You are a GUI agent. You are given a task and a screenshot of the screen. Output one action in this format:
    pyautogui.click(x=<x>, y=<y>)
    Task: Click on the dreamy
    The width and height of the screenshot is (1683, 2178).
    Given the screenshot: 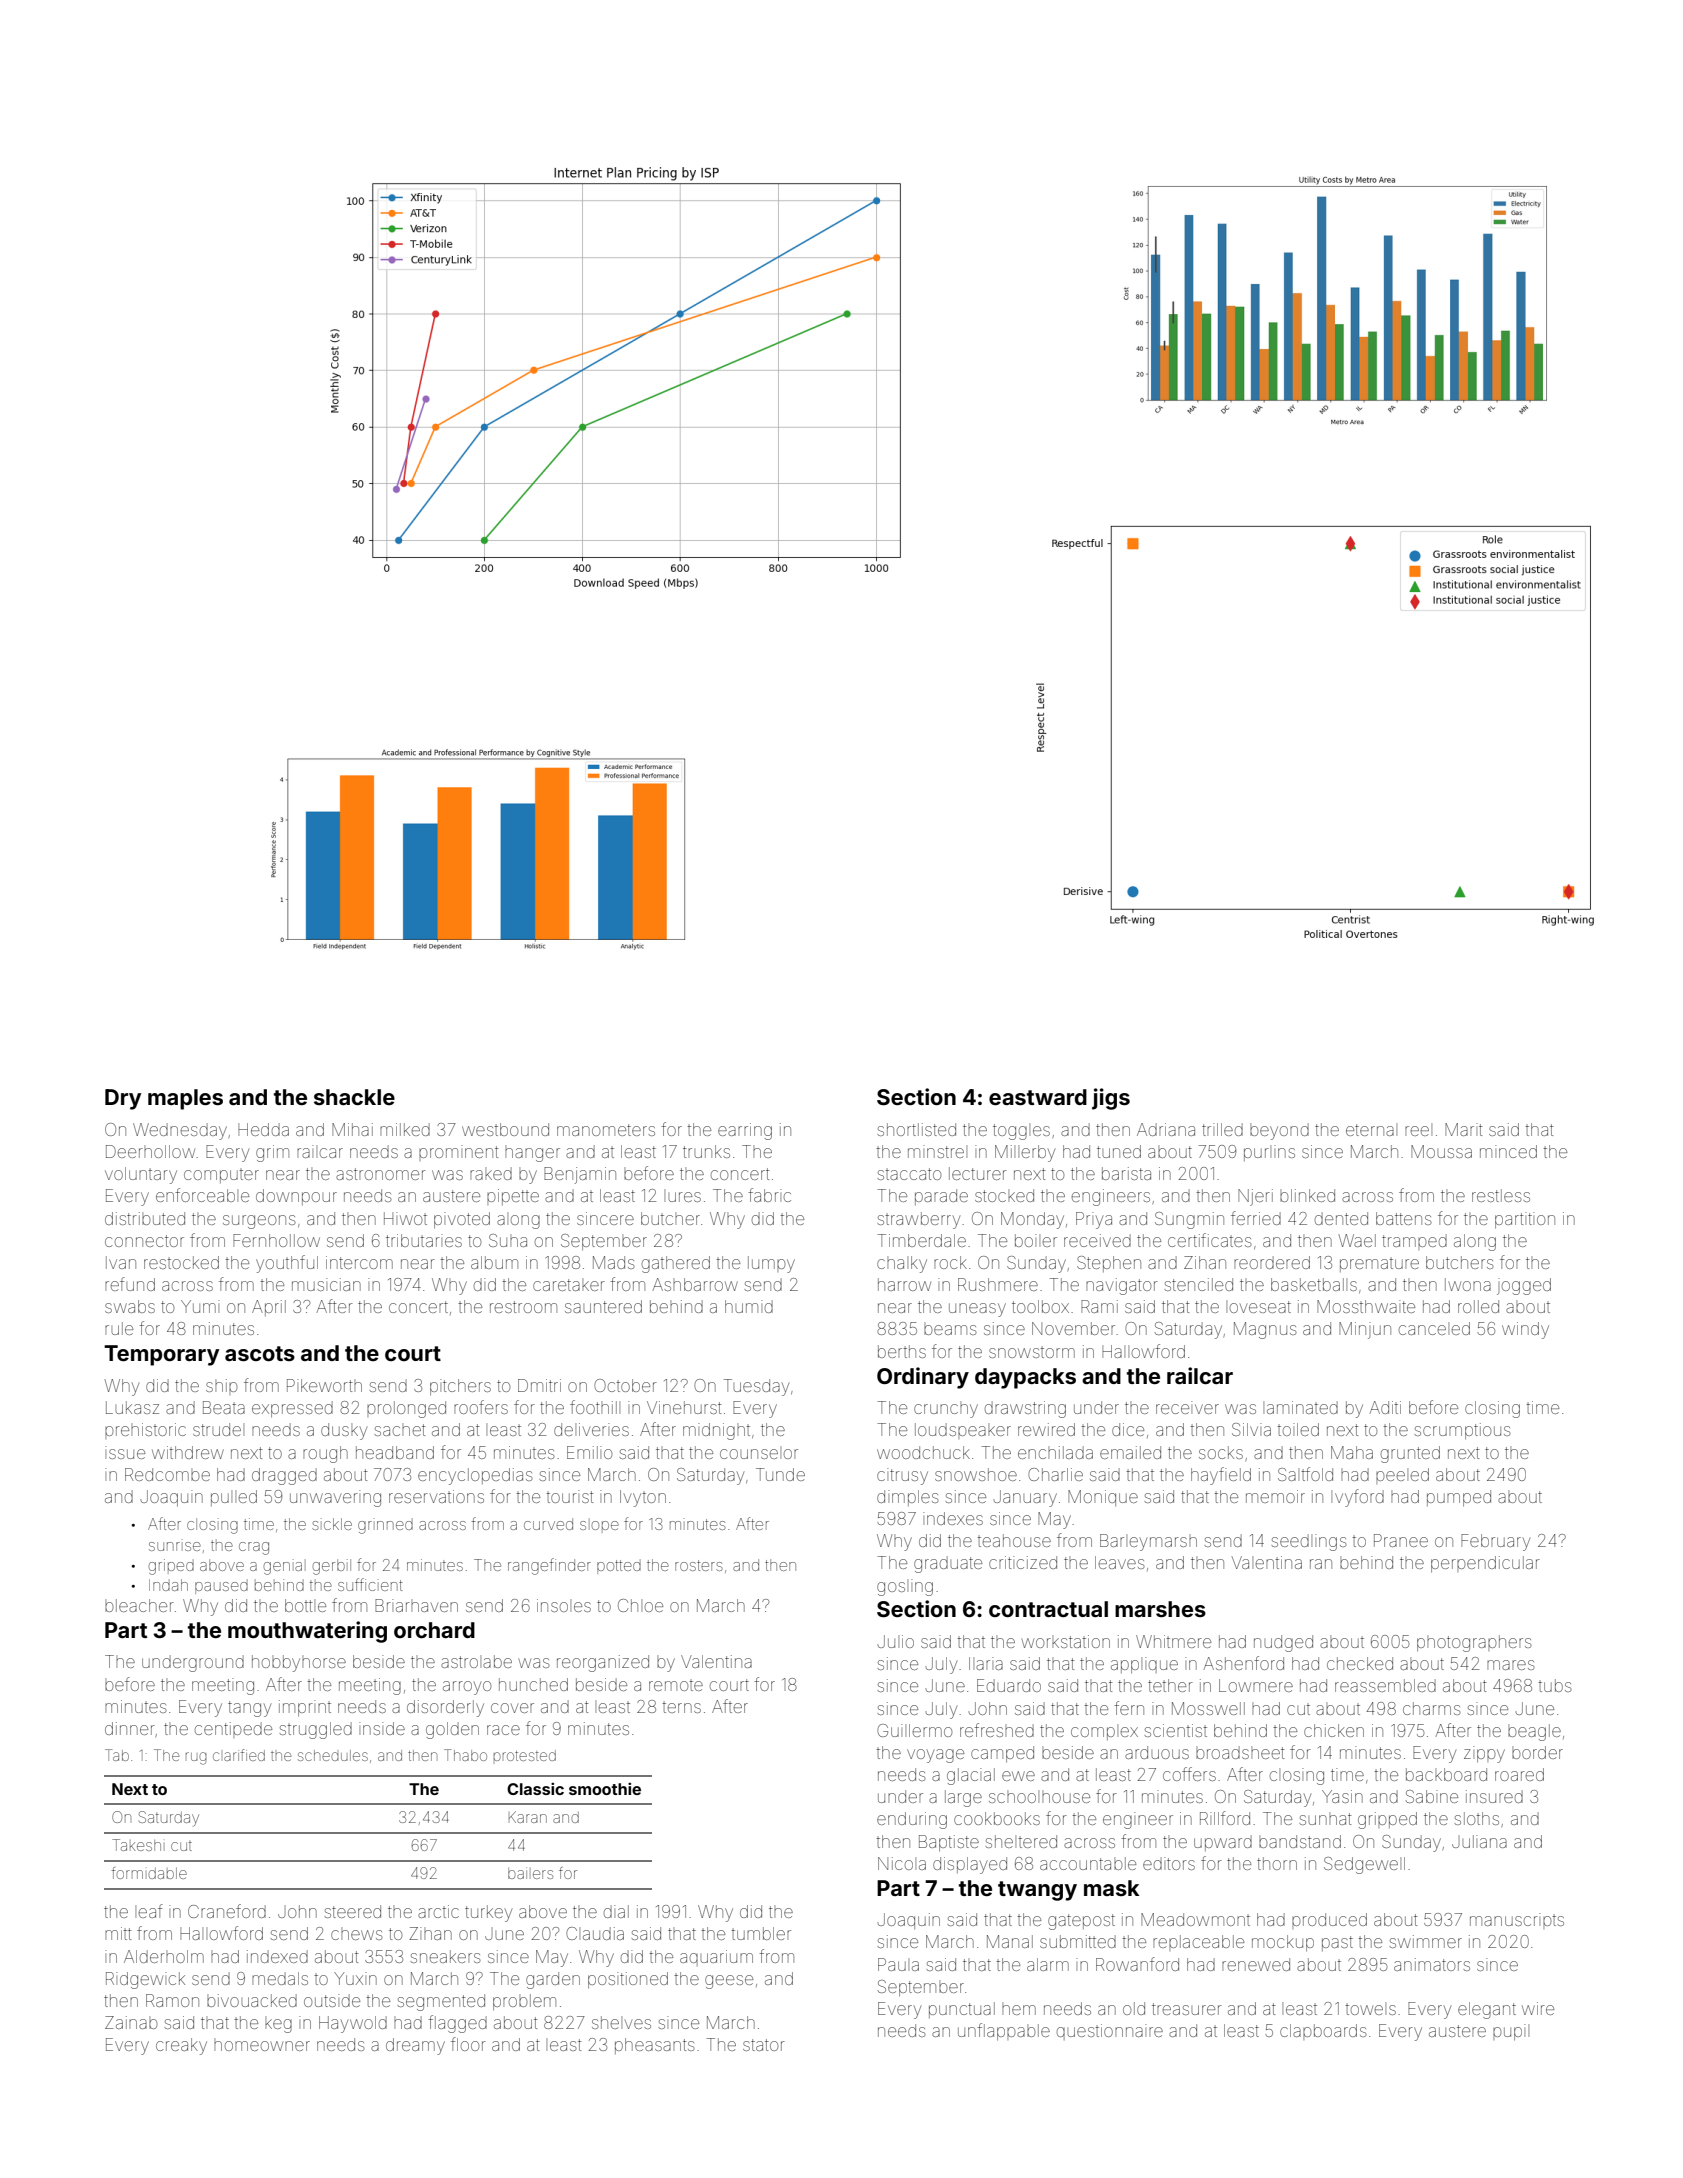 What is the action you would take?
    pyautogui.click(x=415, y=2046)
